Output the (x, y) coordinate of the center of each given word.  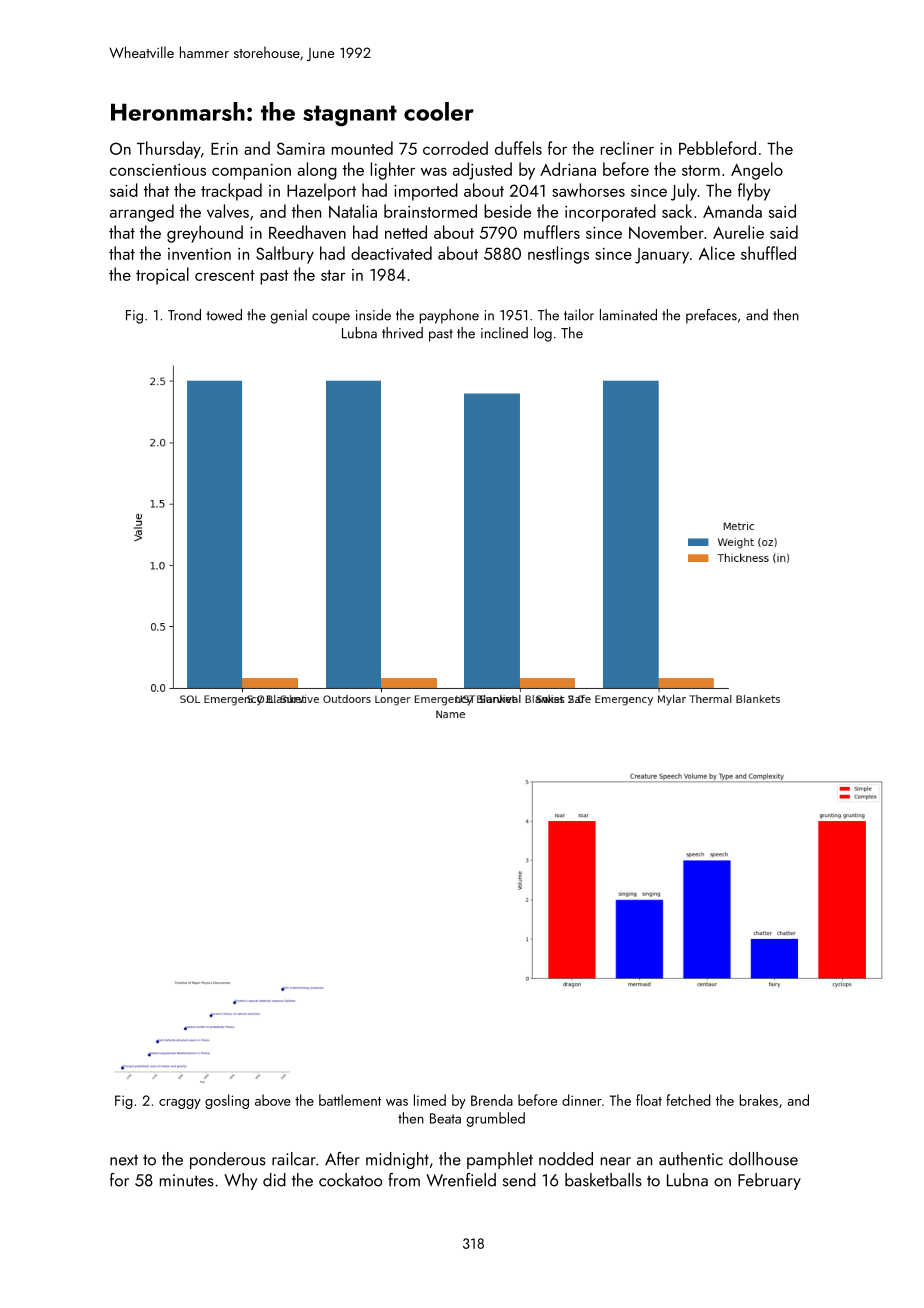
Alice (717, 253)
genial (289, 316)
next (124, 1160)
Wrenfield (461, 1180)
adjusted (482, 171)
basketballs (603, 1180)
